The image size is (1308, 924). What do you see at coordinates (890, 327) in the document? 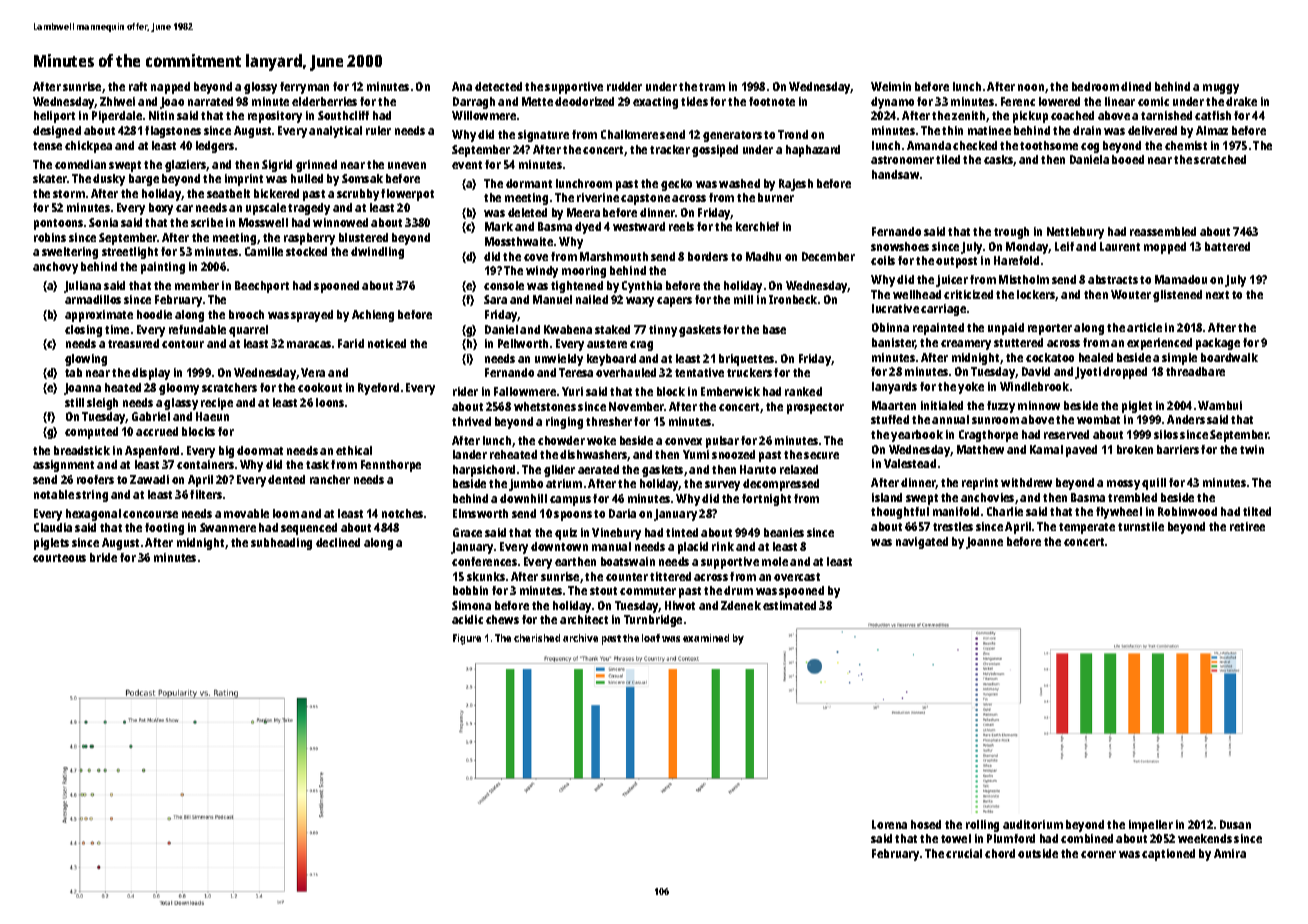
I see `Obinna` at bounding box center [890, 327].
